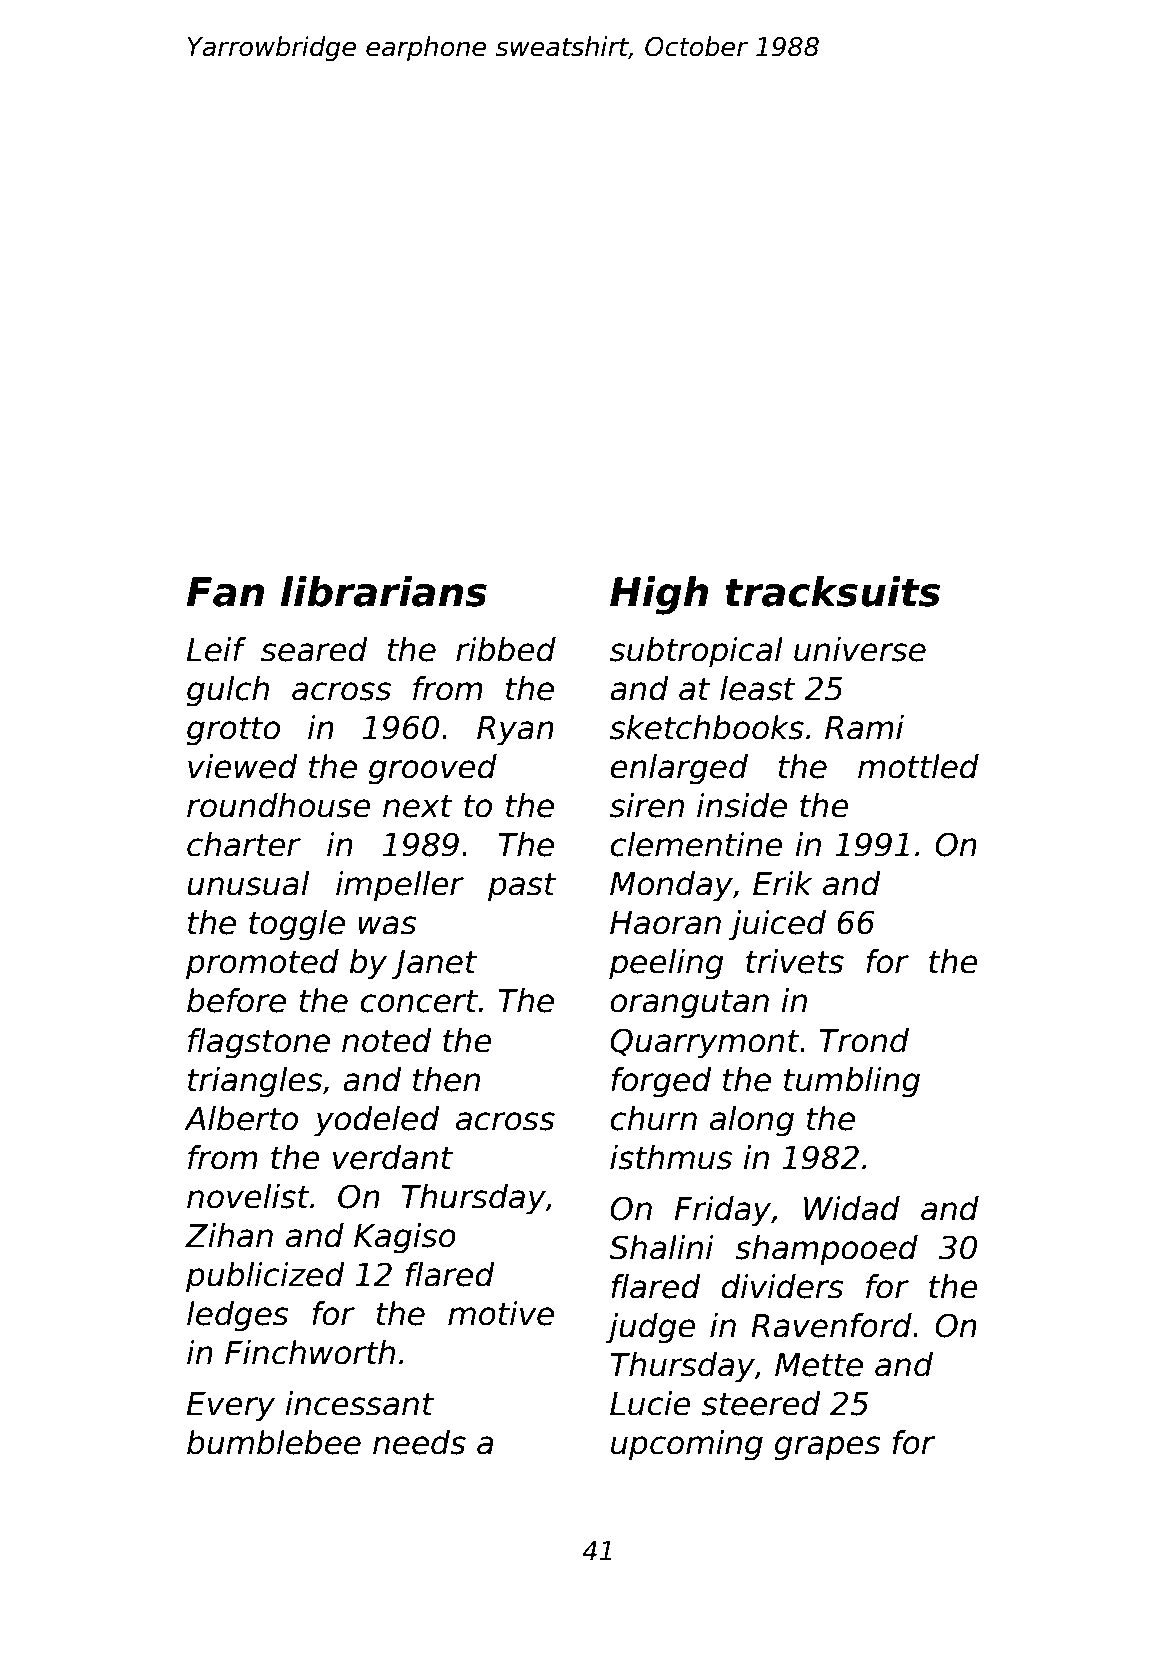 Image resolution: width=1165 pixels, height=1654 pixels. What do you see at coordinates (832, 591) in the screenshot?
I see `tracksuits` at bounding box center [832, 591].
